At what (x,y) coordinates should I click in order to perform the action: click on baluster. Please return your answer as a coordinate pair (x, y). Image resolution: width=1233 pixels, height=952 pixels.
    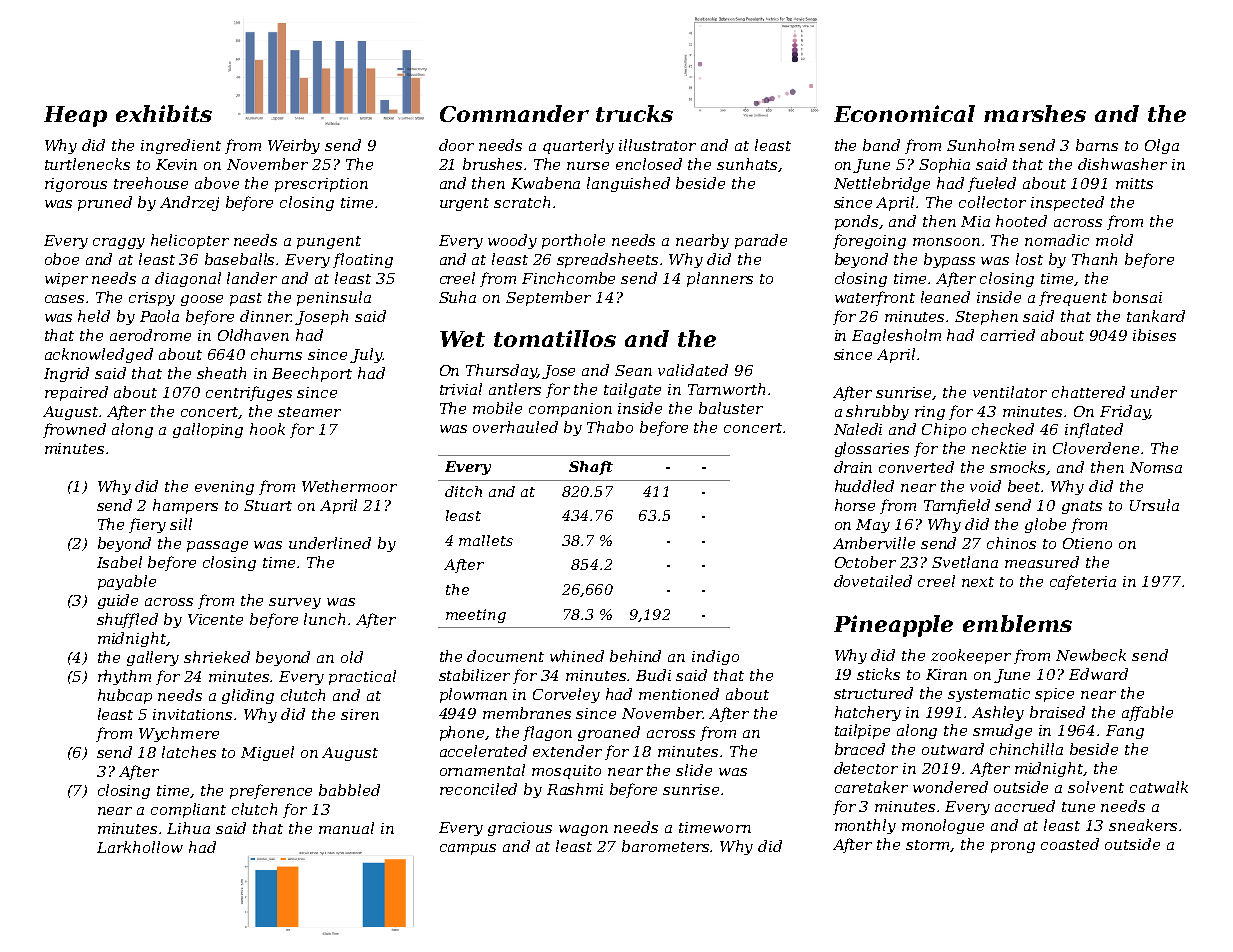
    Looking at the image, I should click on (731, 408).
